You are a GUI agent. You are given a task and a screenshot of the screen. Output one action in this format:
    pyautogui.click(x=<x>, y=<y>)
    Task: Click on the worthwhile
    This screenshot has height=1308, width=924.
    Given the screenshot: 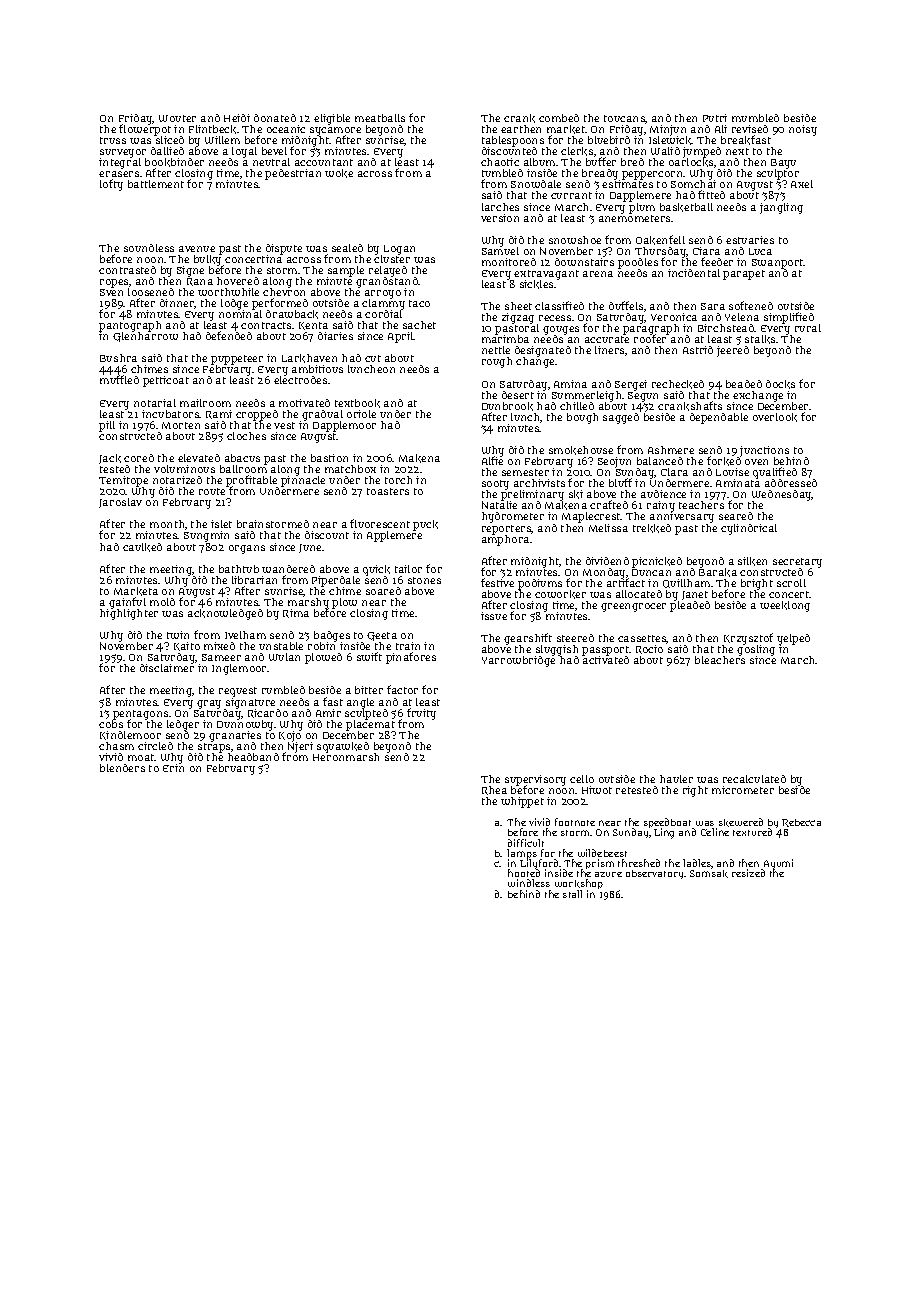 What is the action you would take?
    pyautogui.click(x=228, y=292)
